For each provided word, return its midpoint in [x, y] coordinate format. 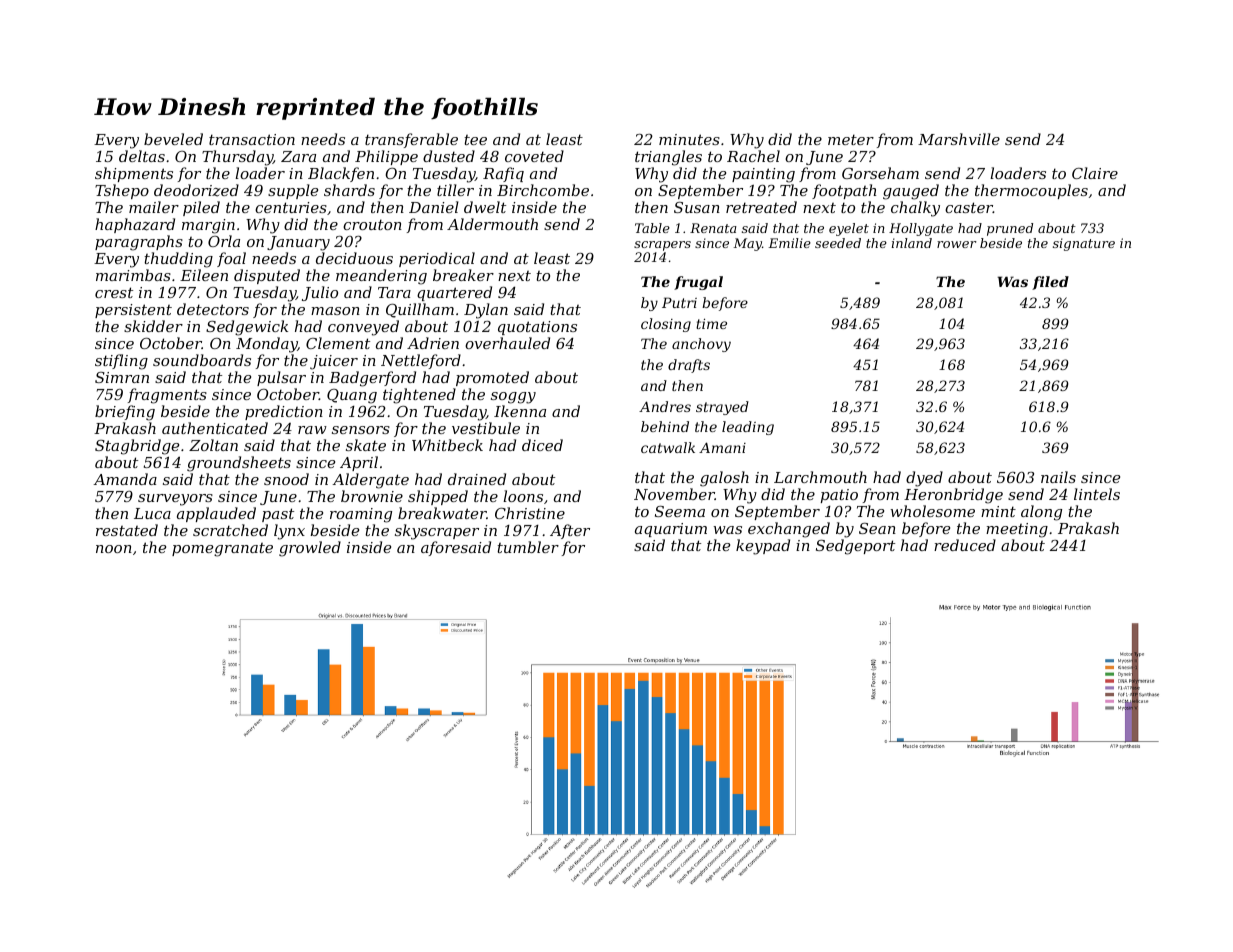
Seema [680, 511]
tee [475, 140]
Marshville [959, 139]
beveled [173, 139]
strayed [722, 408]
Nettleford [421, 361]
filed [1050, 283]
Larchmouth [820, 477]
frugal [698, 283]
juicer [334, 362]
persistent [133, 311]
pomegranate [222, 550]
